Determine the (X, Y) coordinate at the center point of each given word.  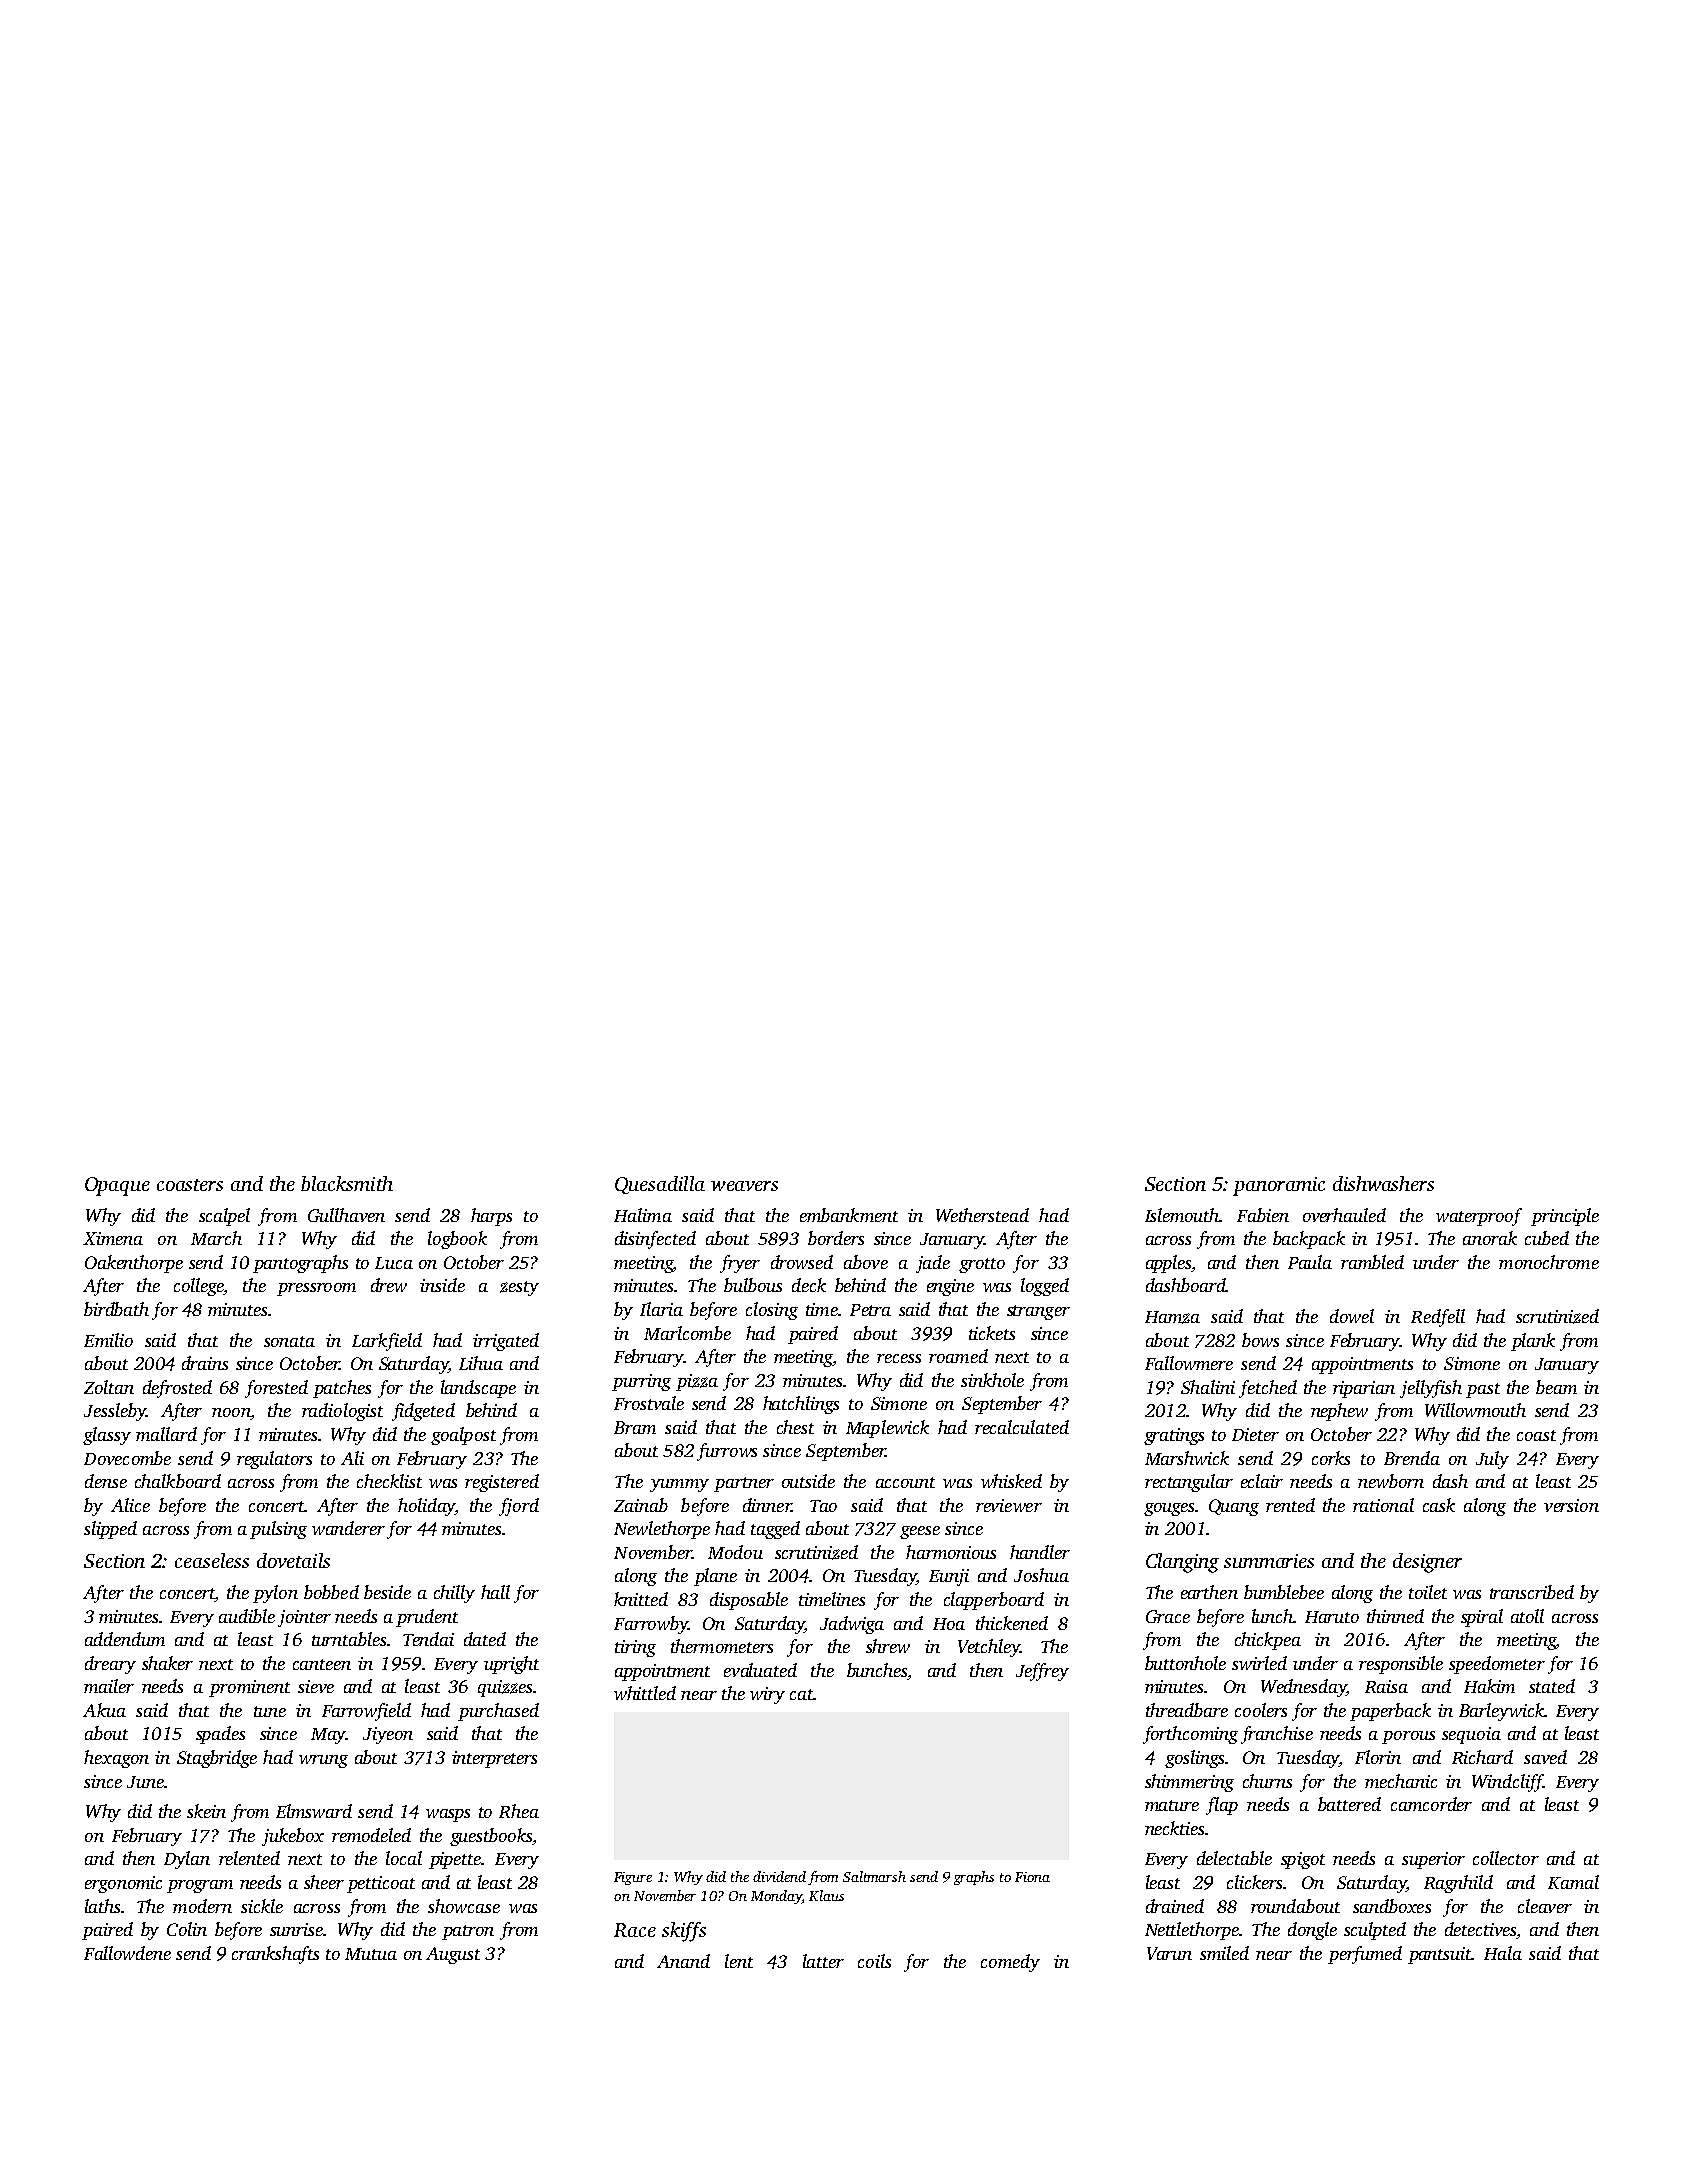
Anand (683, 1961)
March (216, 1238)
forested (276, 1389)
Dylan (187, 1860)
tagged (775, 1530)
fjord (519, 1507)
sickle (262, 1906)
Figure (633, 1878)
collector (1506, 1858)
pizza (697, 1382)
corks (1331, 1458)
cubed (1547, 1238)
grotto (982, 1265)
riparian (1364, 1389)
